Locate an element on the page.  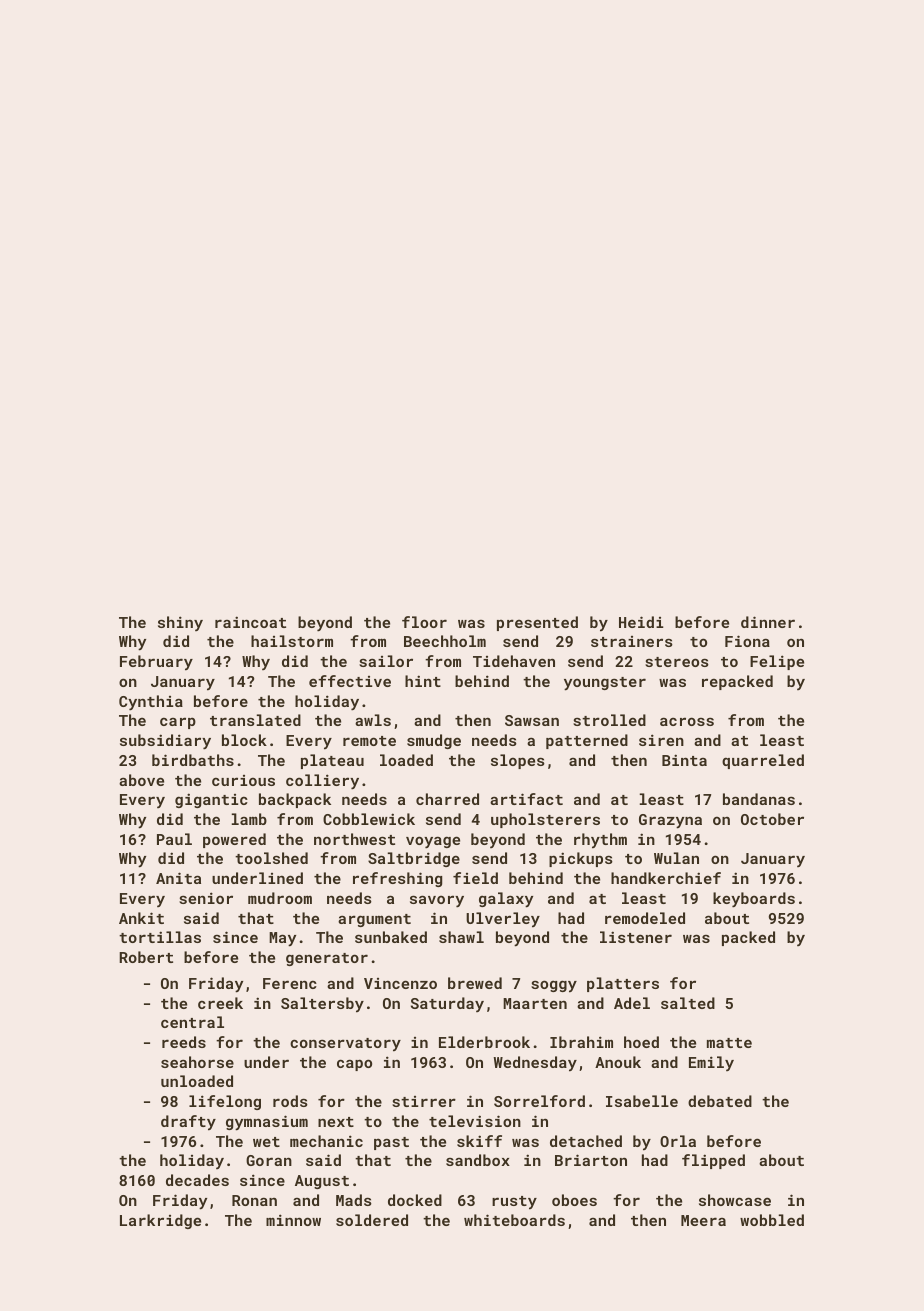
effective is located at coordinates (350, 681).
